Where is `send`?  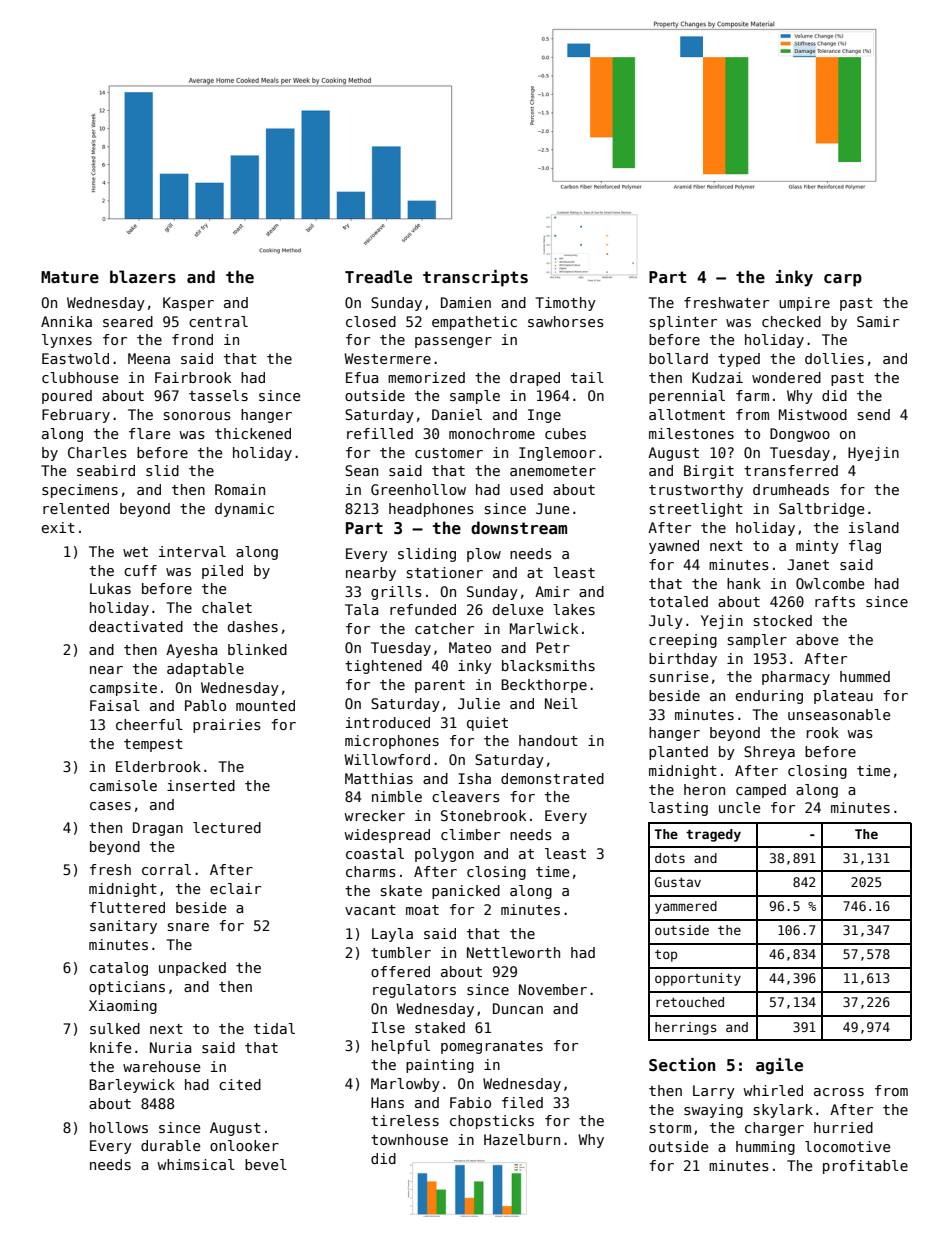
send is located at coordinates (874, 414).
